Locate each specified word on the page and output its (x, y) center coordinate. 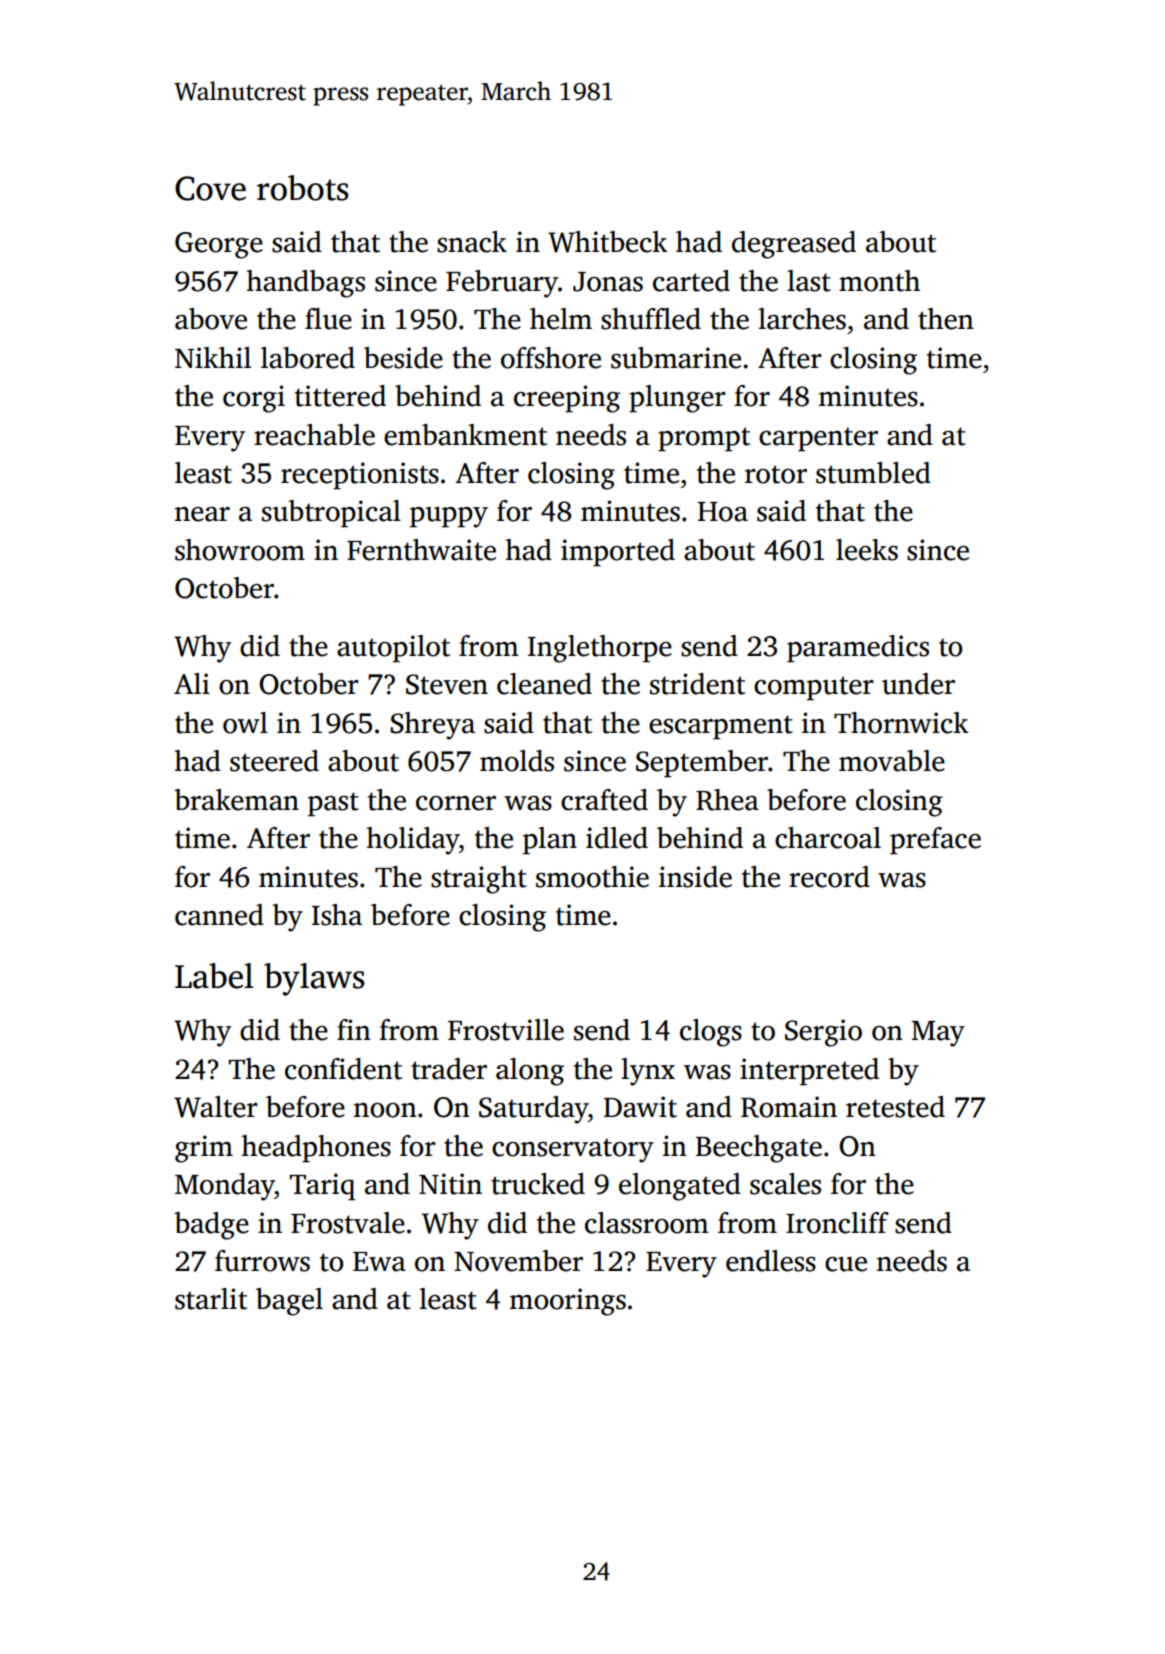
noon (385, 1110)
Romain (789, 1107)
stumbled (873, 473)
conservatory (573, 1150)
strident (697, 684)
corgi (254, 399)
